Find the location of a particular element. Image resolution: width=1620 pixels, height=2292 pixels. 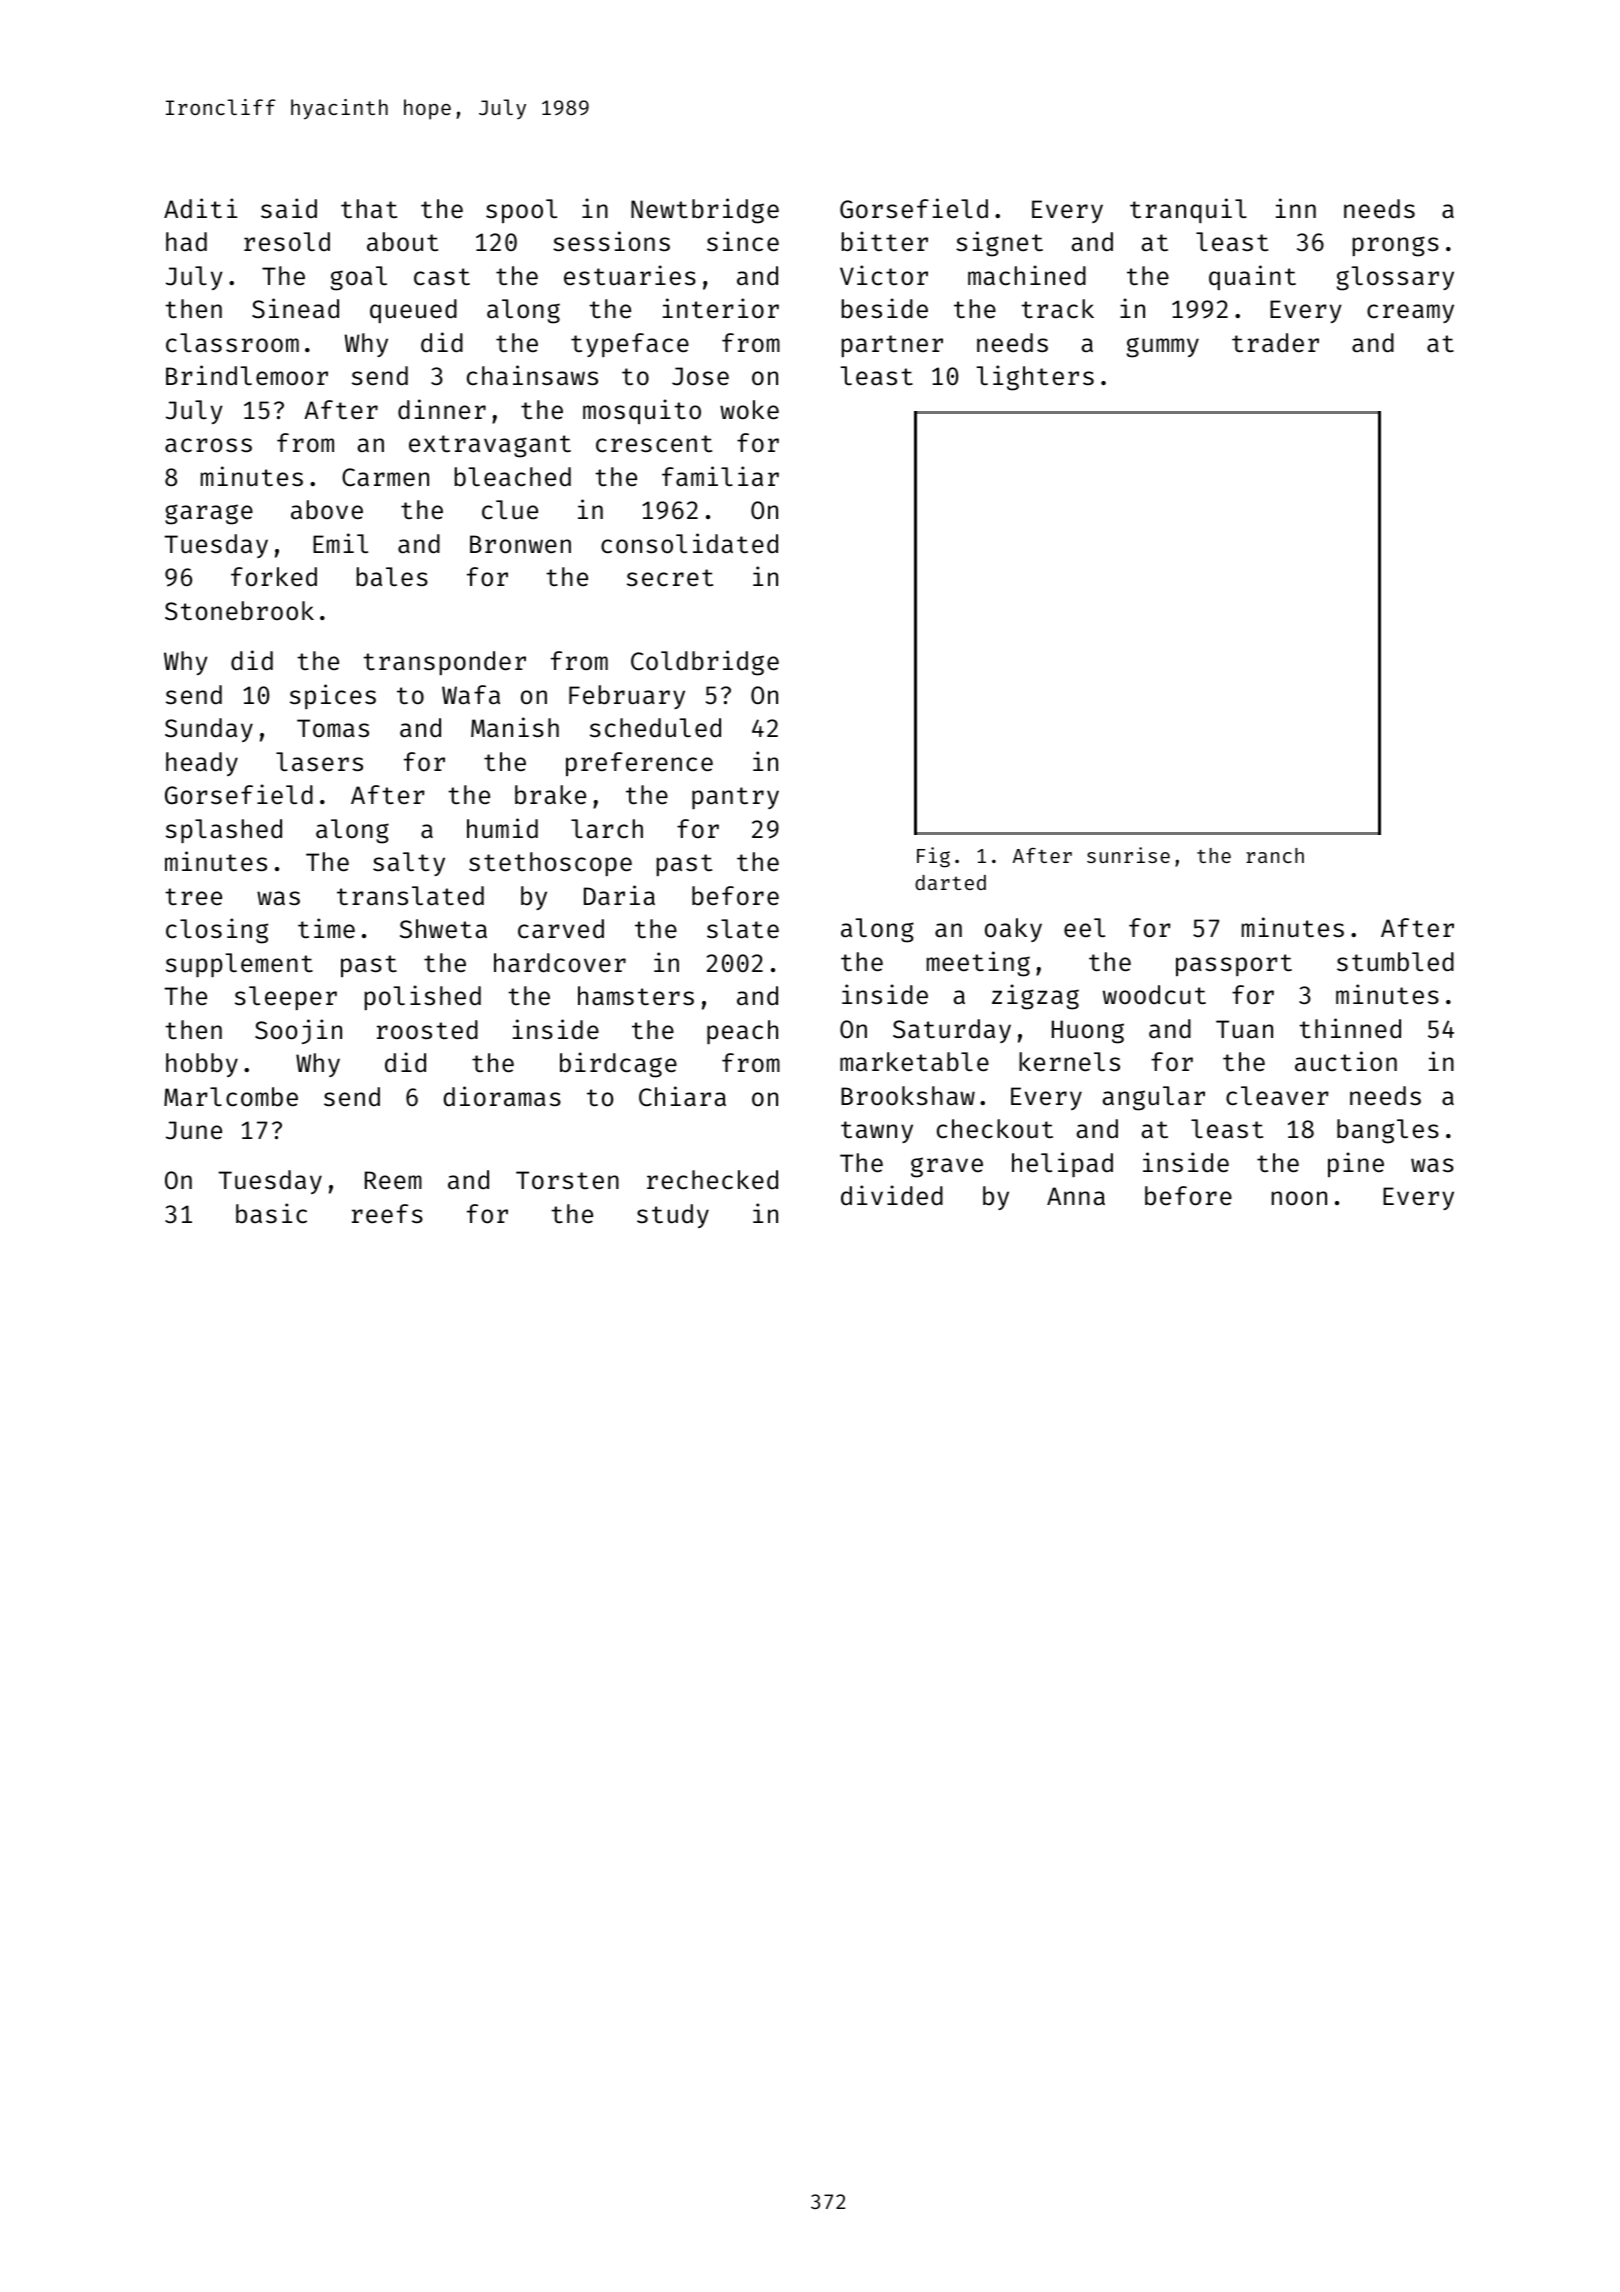

interior is located at coordinates (721, 308).
